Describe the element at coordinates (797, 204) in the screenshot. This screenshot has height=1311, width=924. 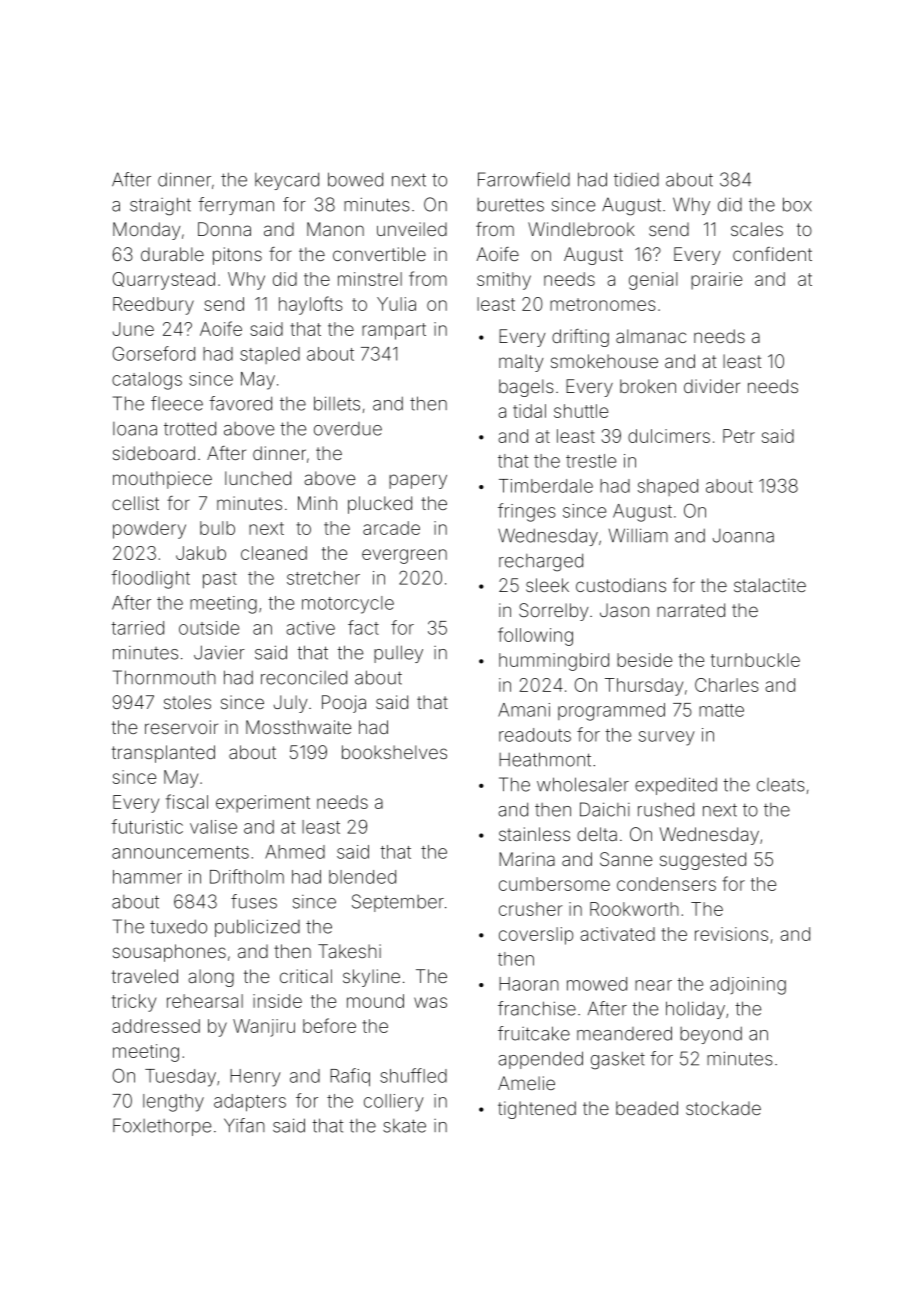
I see `box` at that location.
